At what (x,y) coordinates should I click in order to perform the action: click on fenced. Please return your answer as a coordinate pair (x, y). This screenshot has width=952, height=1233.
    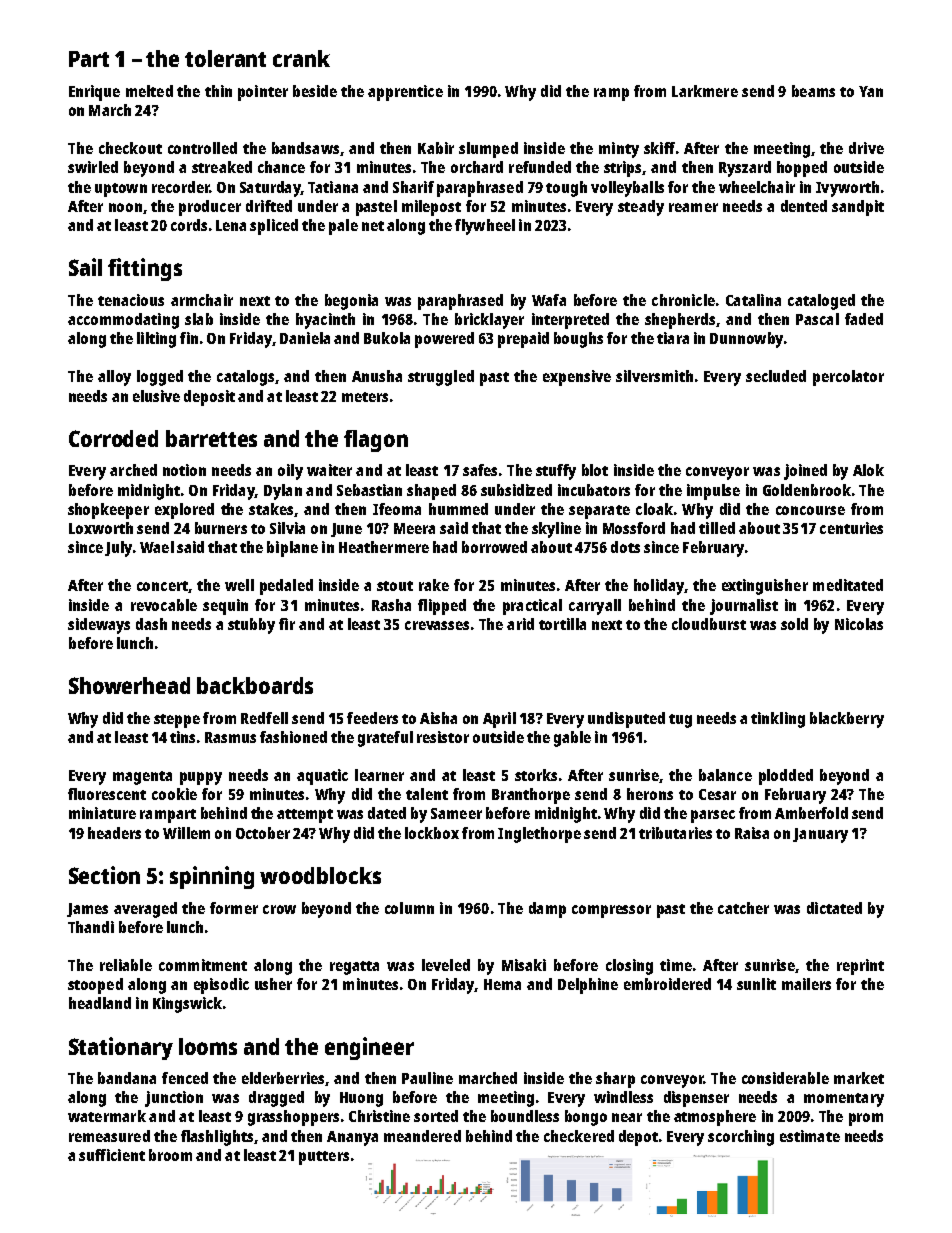
    Looking at the image, I should click on (185, 1078).
